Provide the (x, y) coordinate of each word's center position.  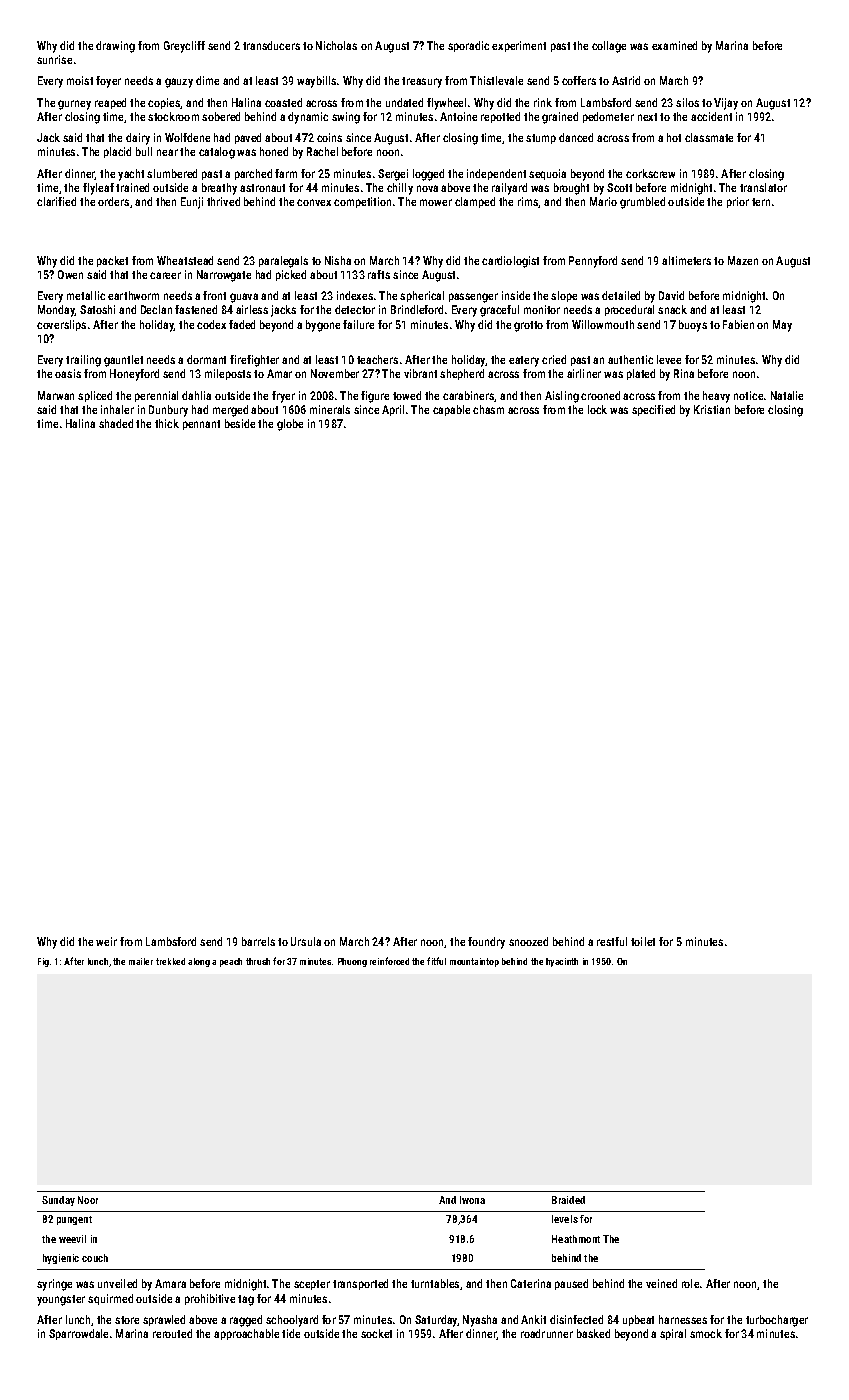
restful (612, 941)
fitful (436, 961)
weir (106, 941)
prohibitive (210, 1299)
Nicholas (336, 45)
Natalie (787, 395)
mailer (141, 961)
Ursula (306, 941)
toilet (643, 941)
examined (674, 45)
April (393, 410)
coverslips (61, 325)
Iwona (472, 1200)
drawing (115, 47)
